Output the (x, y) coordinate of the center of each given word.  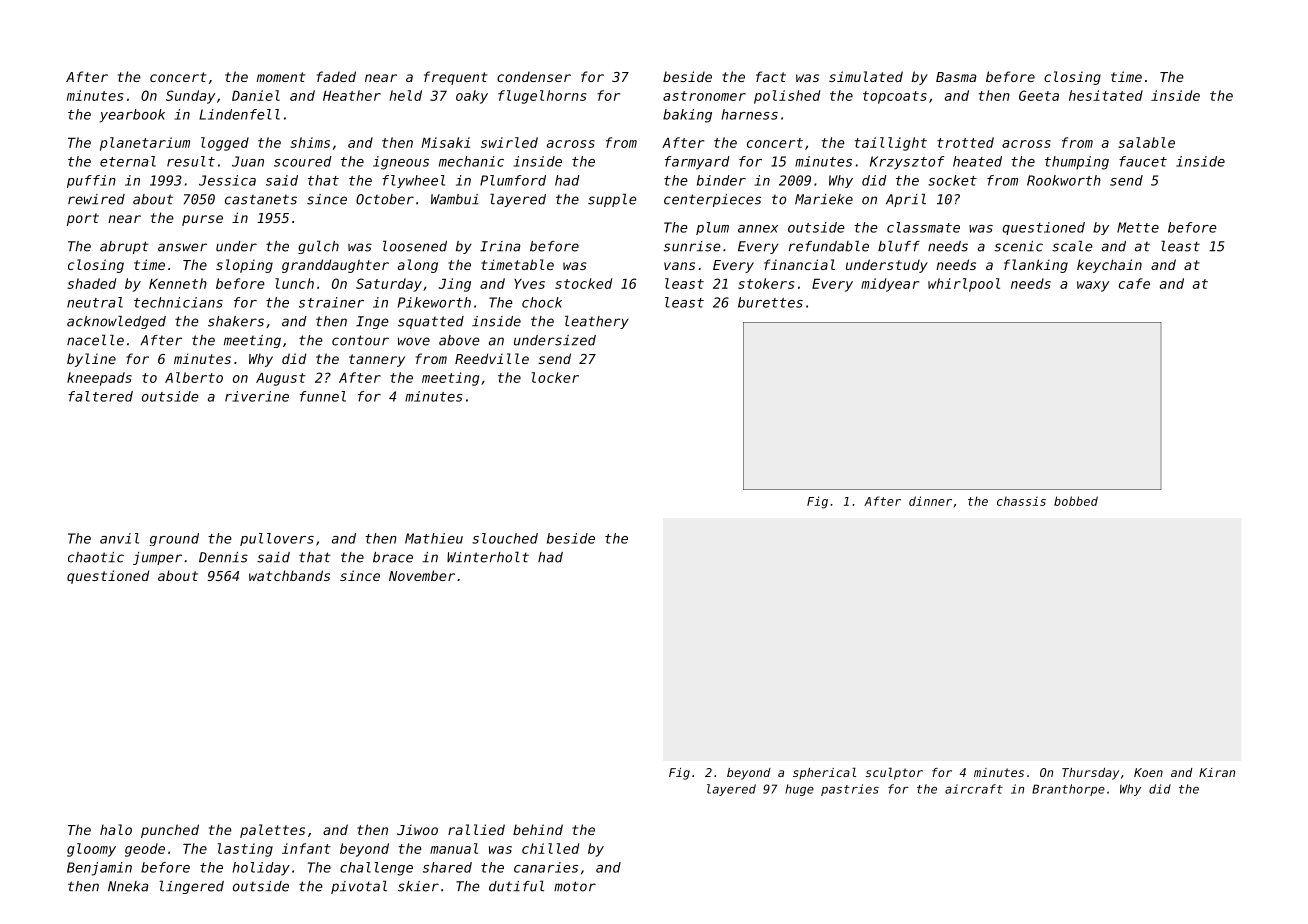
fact (771, 76)
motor (575, 886)
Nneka (128, 886)
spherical (824, 774)
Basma (956, 77)
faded (336, 76)
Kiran (1217, 772)
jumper (157, 558)
